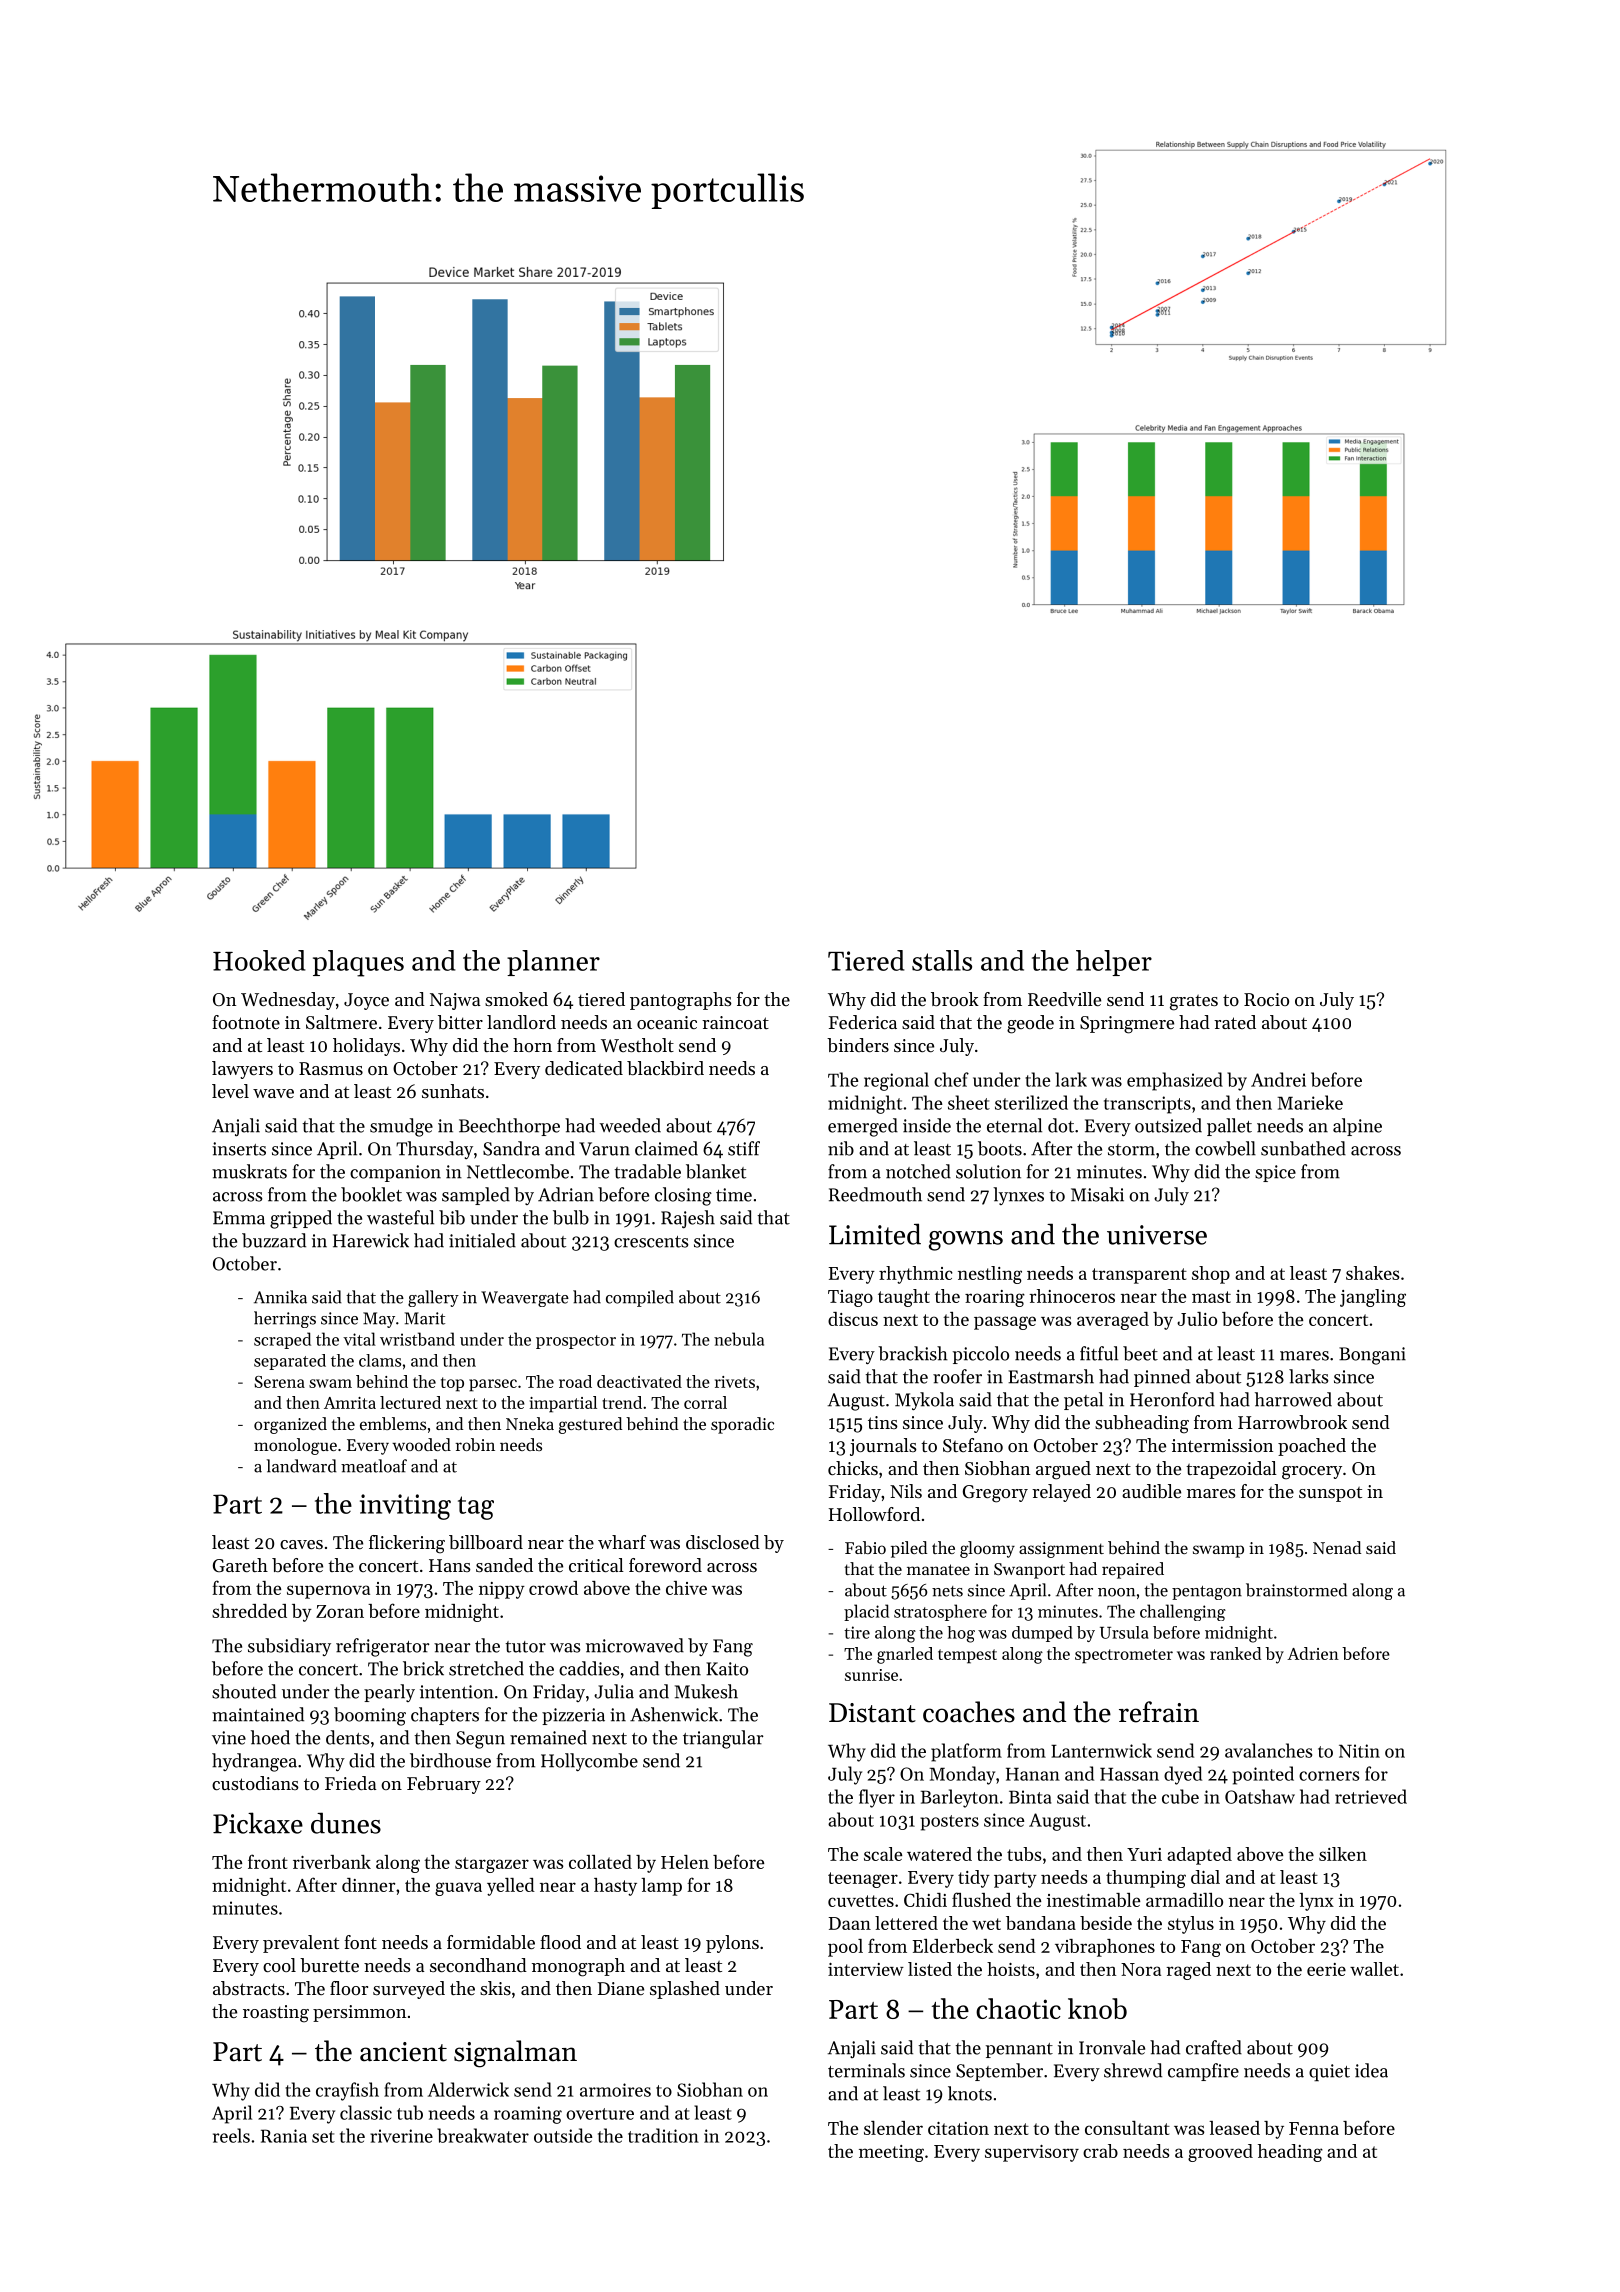  Describe the element at coordinates (284, 2136) in the screenshot. I see `Rania` at that location.
